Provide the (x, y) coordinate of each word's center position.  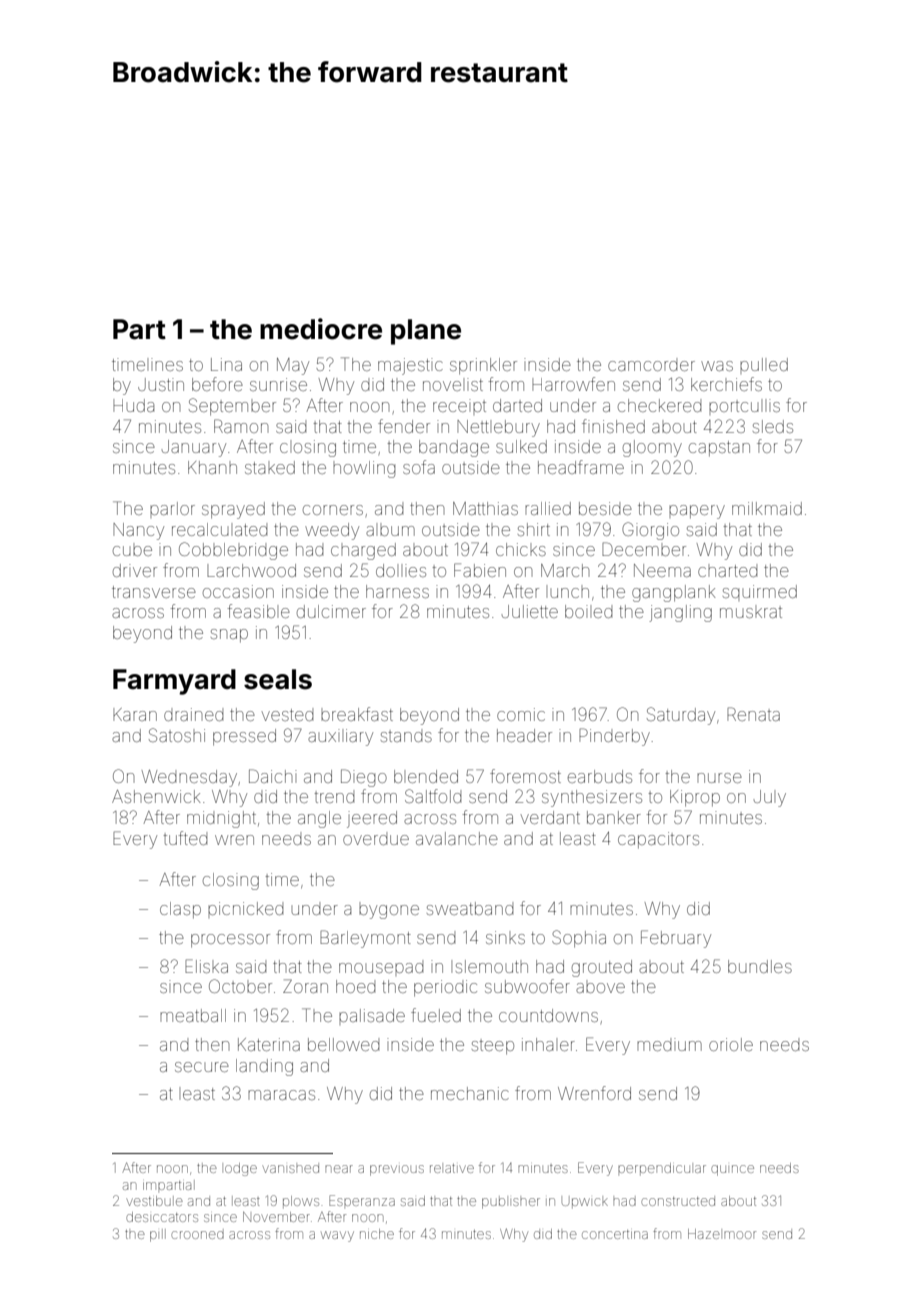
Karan (135, 714)
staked (270, 467)
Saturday (681, 716)
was (717, 366)
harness (397, 591)
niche (377, 1234)
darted (517, 405)
